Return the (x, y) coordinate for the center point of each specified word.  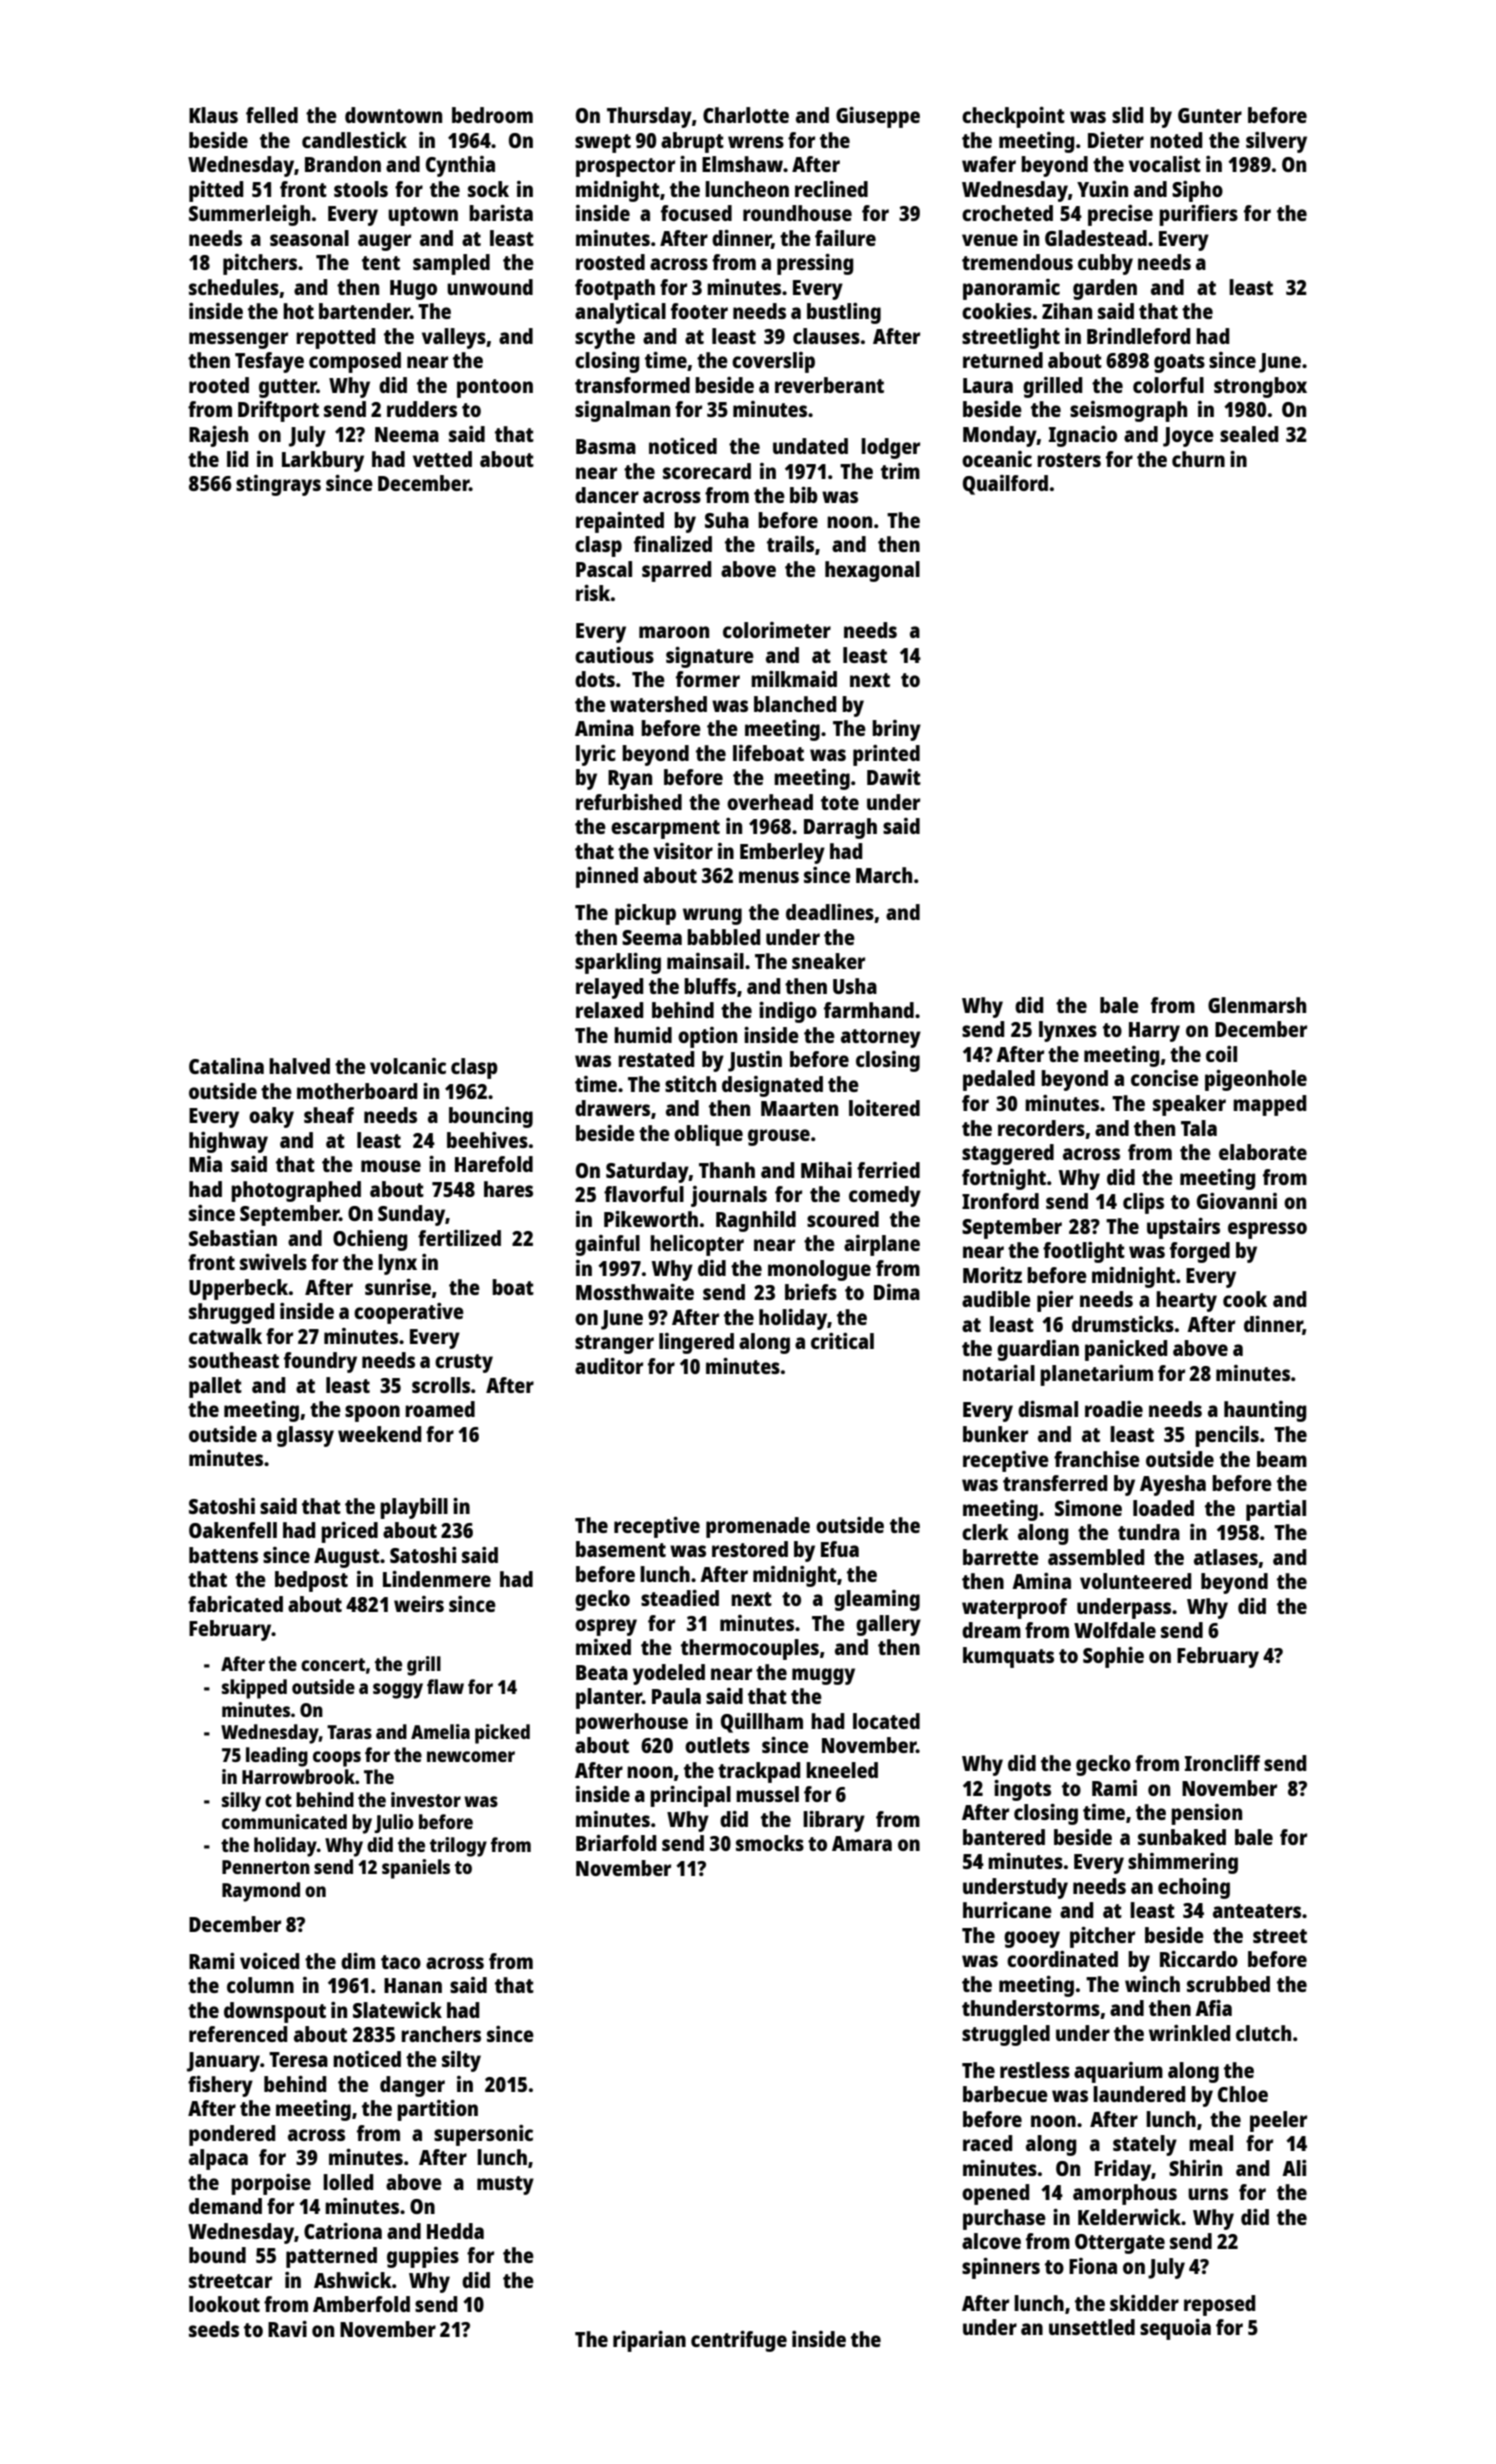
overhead (770, 802)
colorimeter (777, 630)
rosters (1069, 460)
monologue (819, 1270)
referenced (238, 2034)
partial (1276, 1510)
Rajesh (218, 436)
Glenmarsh (1257, 1005)
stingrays (278, 485)
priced (349, 1532)
